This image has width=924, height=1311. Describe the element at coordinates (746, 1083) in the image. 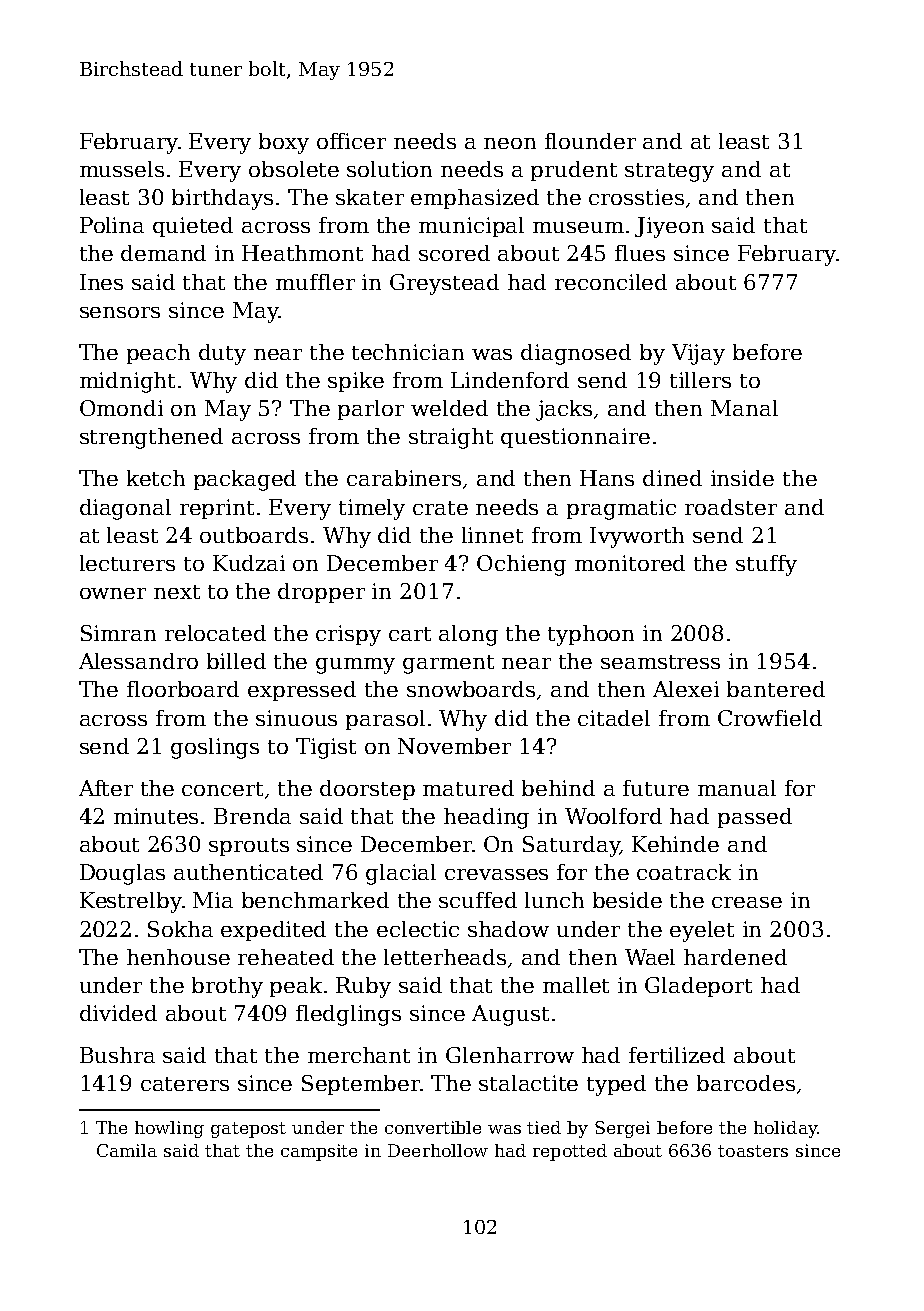

I see `barcodes` at that location.
